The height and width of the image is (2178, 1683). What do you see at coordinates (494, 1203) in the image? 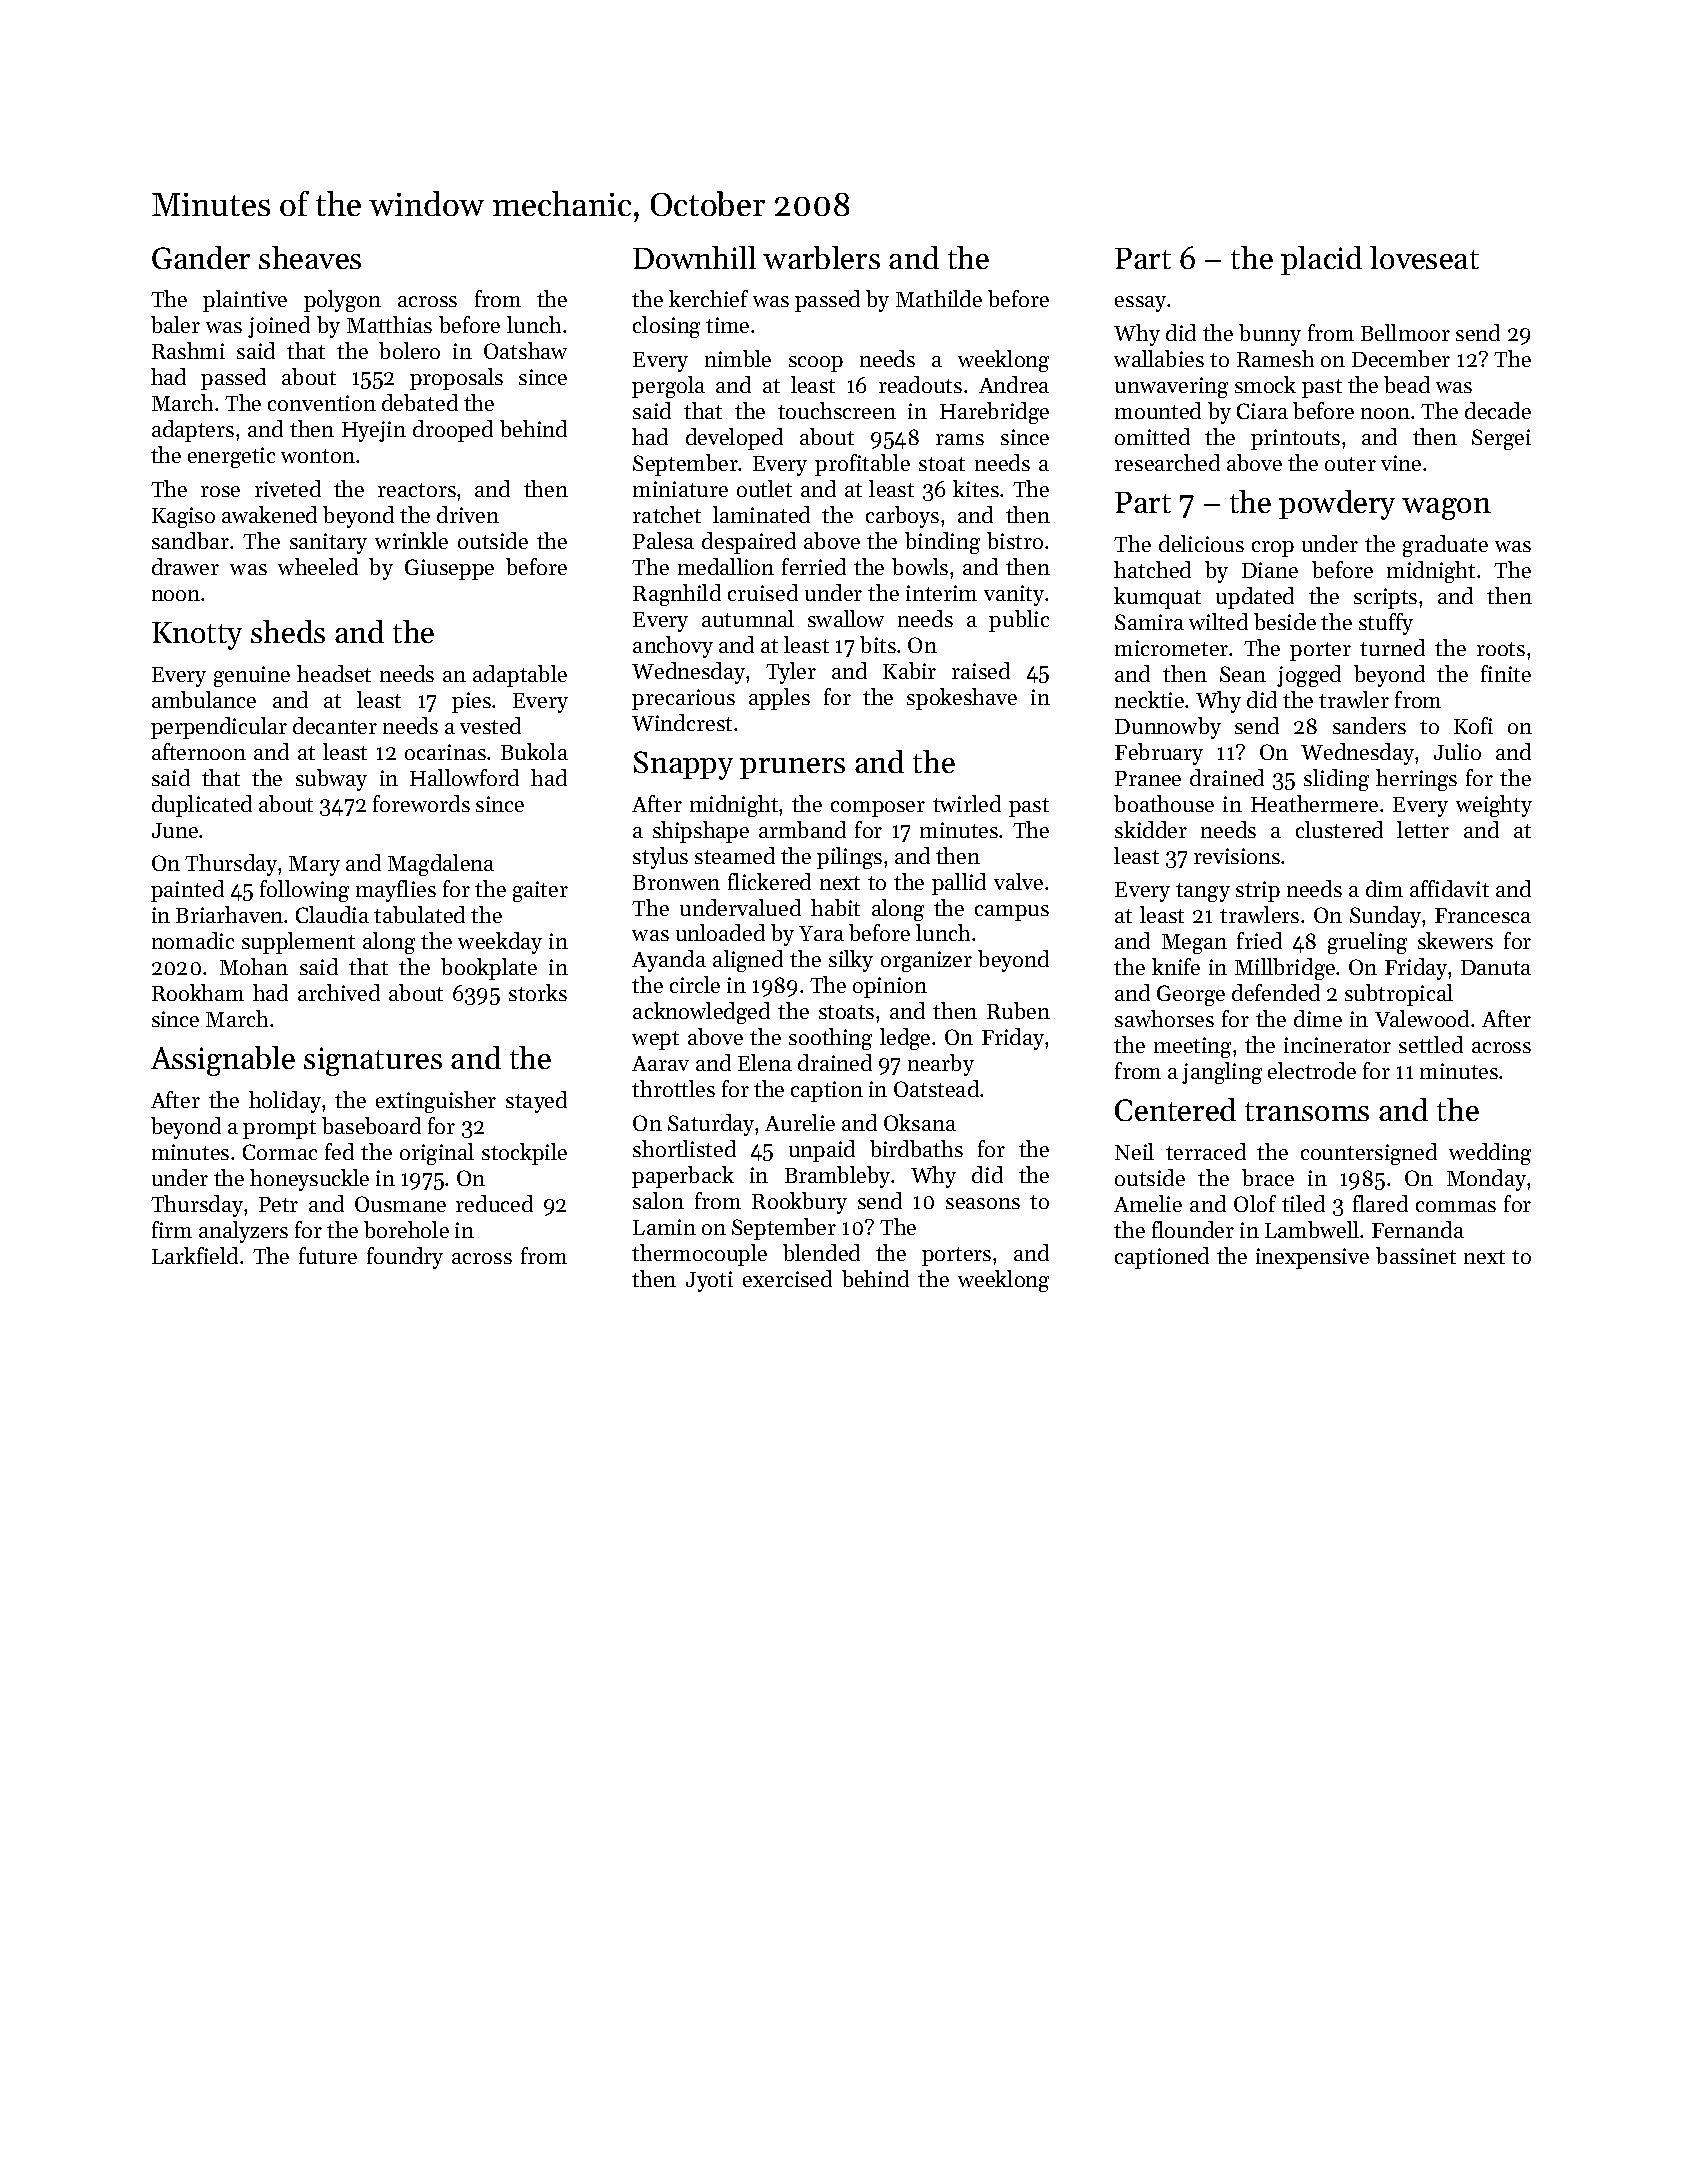
I see `reduced` at bounding box center [494, 1203].
